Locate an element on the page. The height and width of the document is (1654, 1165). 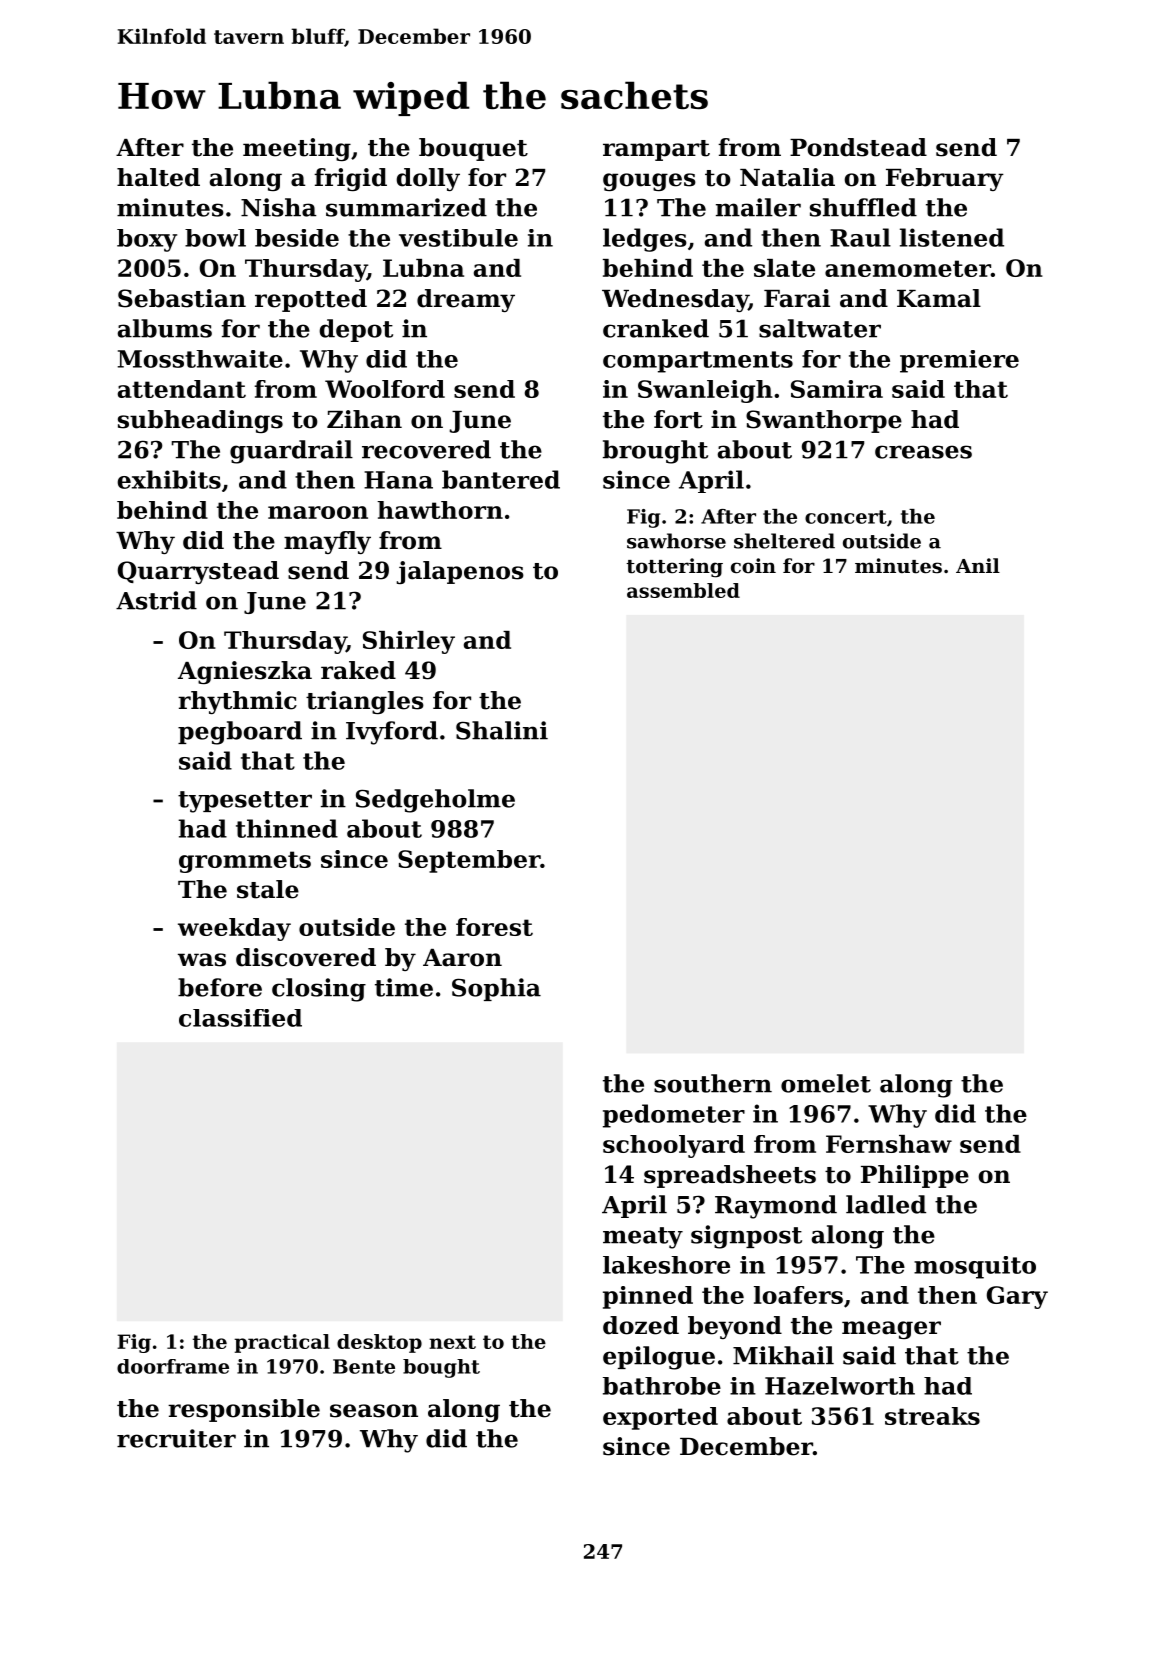
typesetter is located at coordinates (245, 802).
